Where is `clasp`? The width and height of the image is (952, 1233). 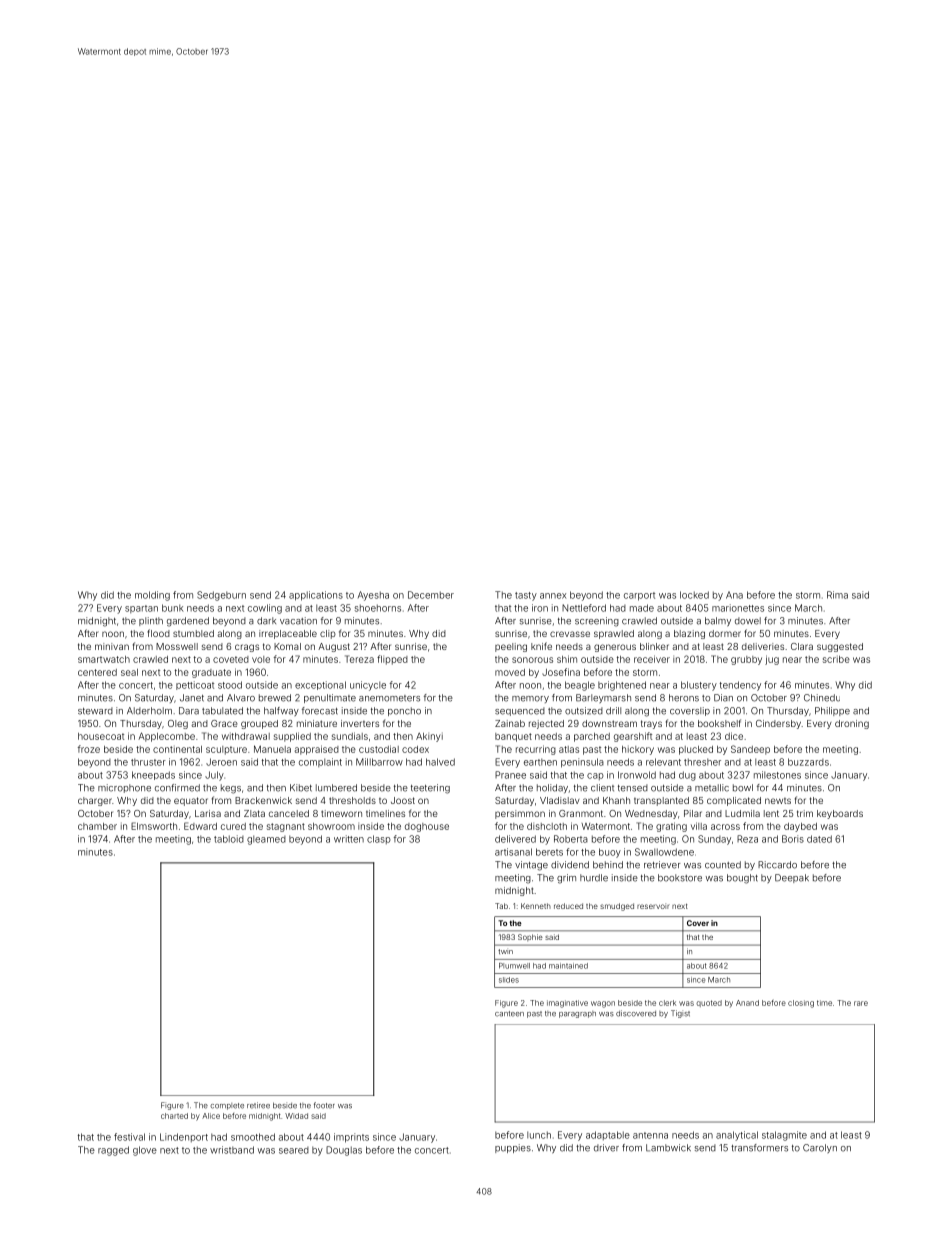 clasp is located at coordinates (379, 839).
